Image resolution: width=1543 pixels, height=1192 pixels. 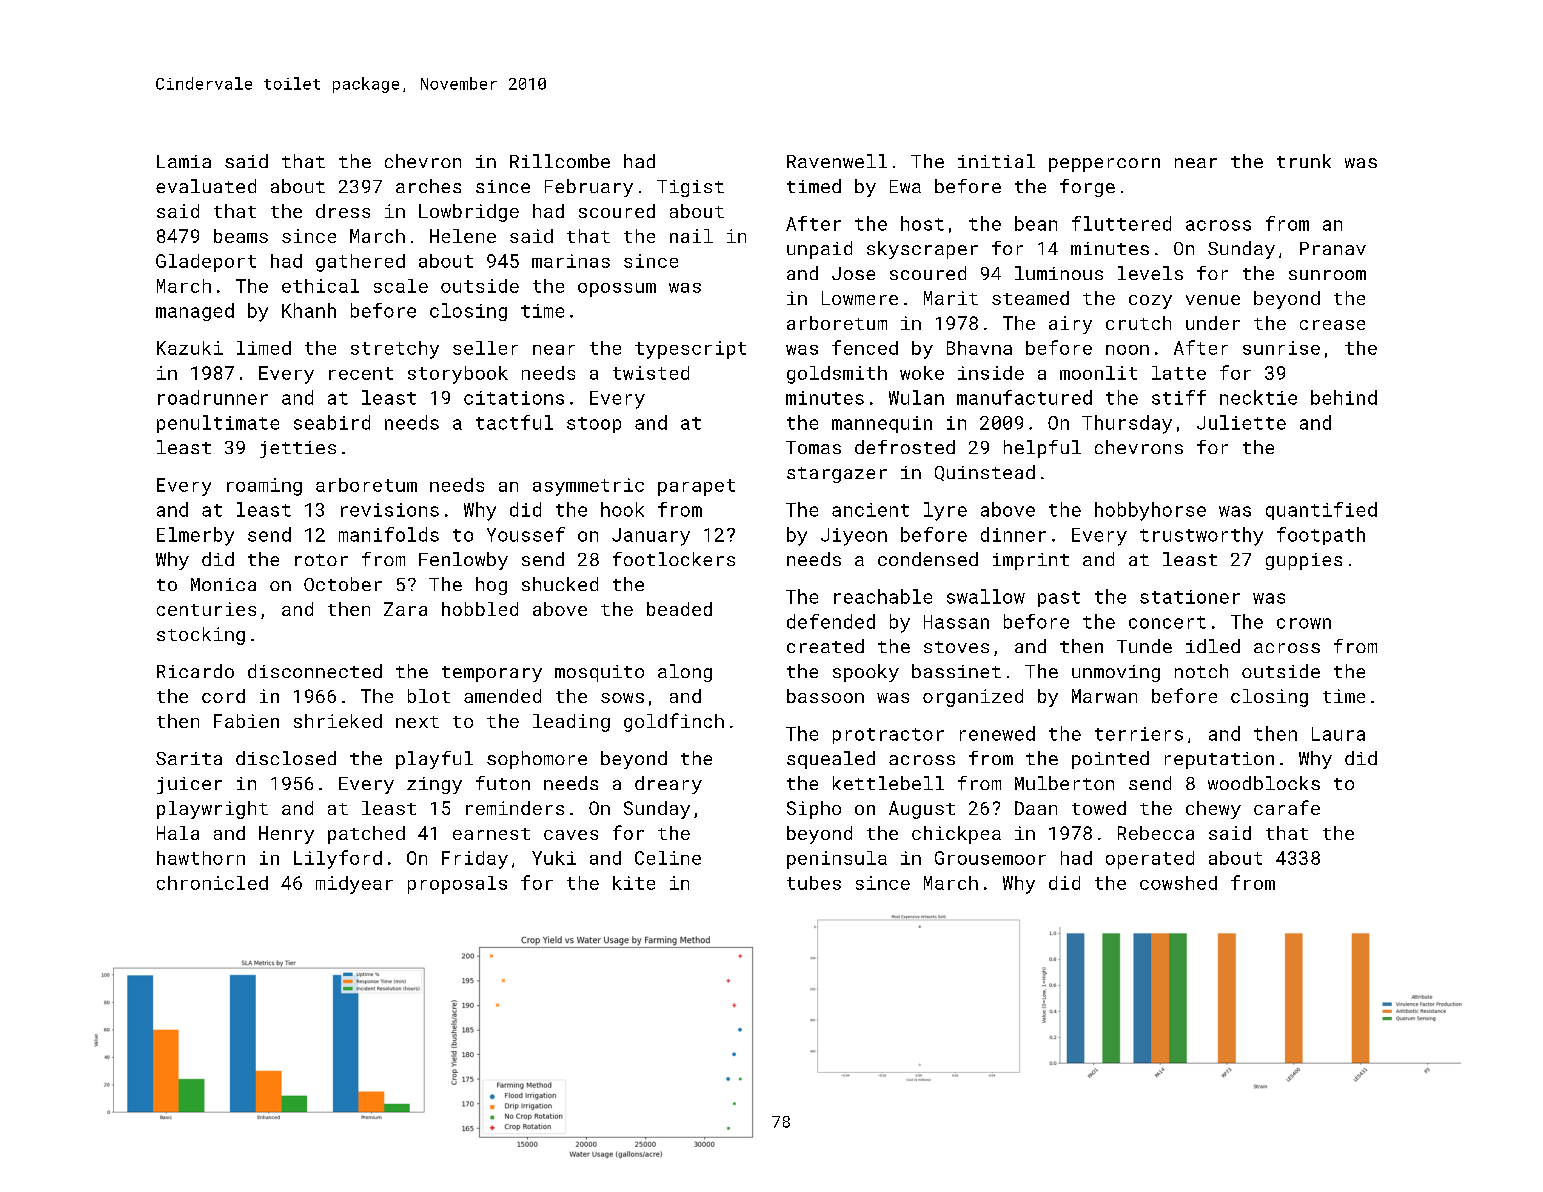 What do you see at coordinates (212, 883) in the document?
I see `chronicled` at bounding box center [212, 883].
